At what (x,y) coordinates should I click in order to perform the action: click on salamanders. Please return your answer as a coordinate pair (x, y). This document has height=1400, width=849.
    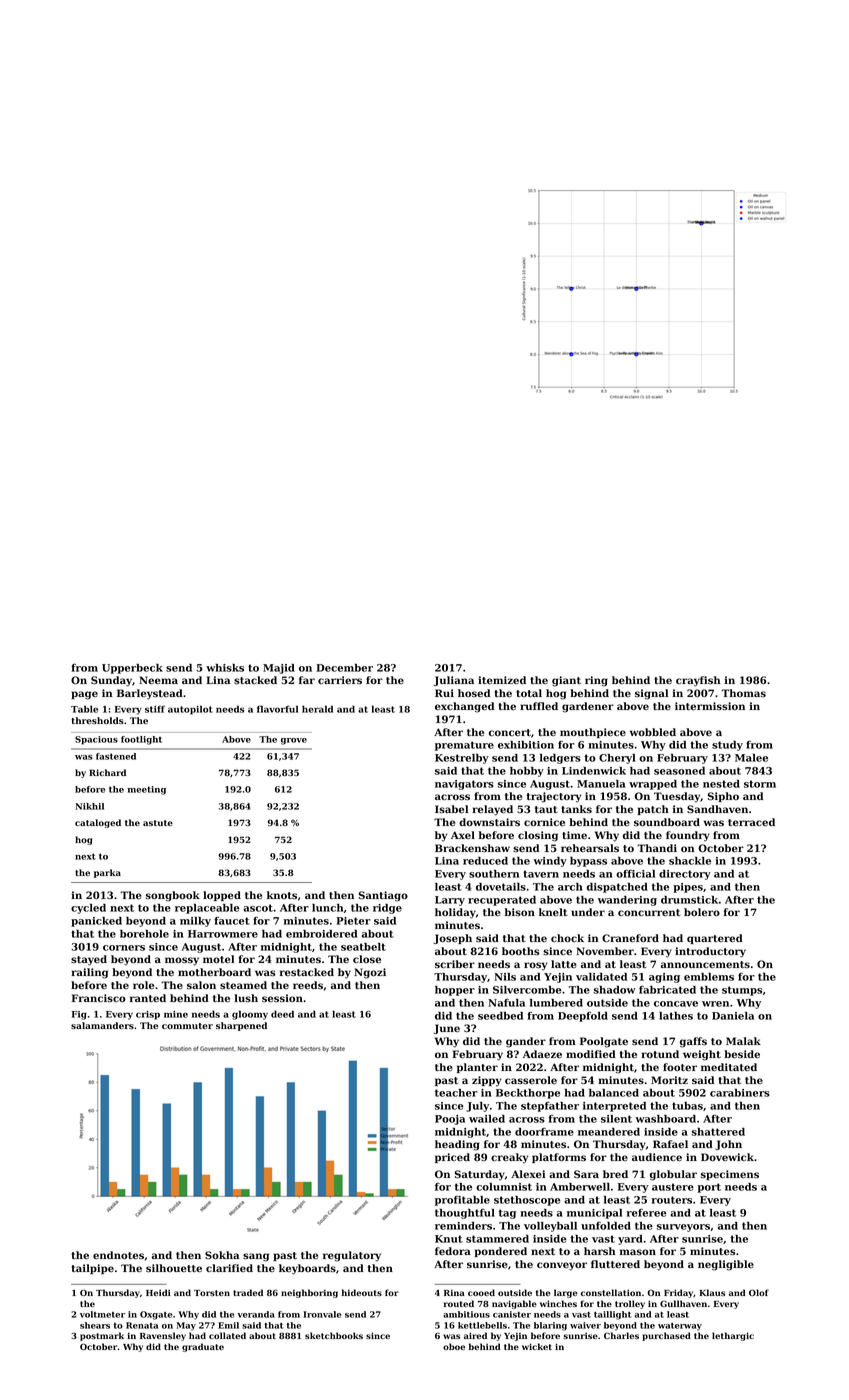
    Looking at the image, I should click on (102, 1025).
